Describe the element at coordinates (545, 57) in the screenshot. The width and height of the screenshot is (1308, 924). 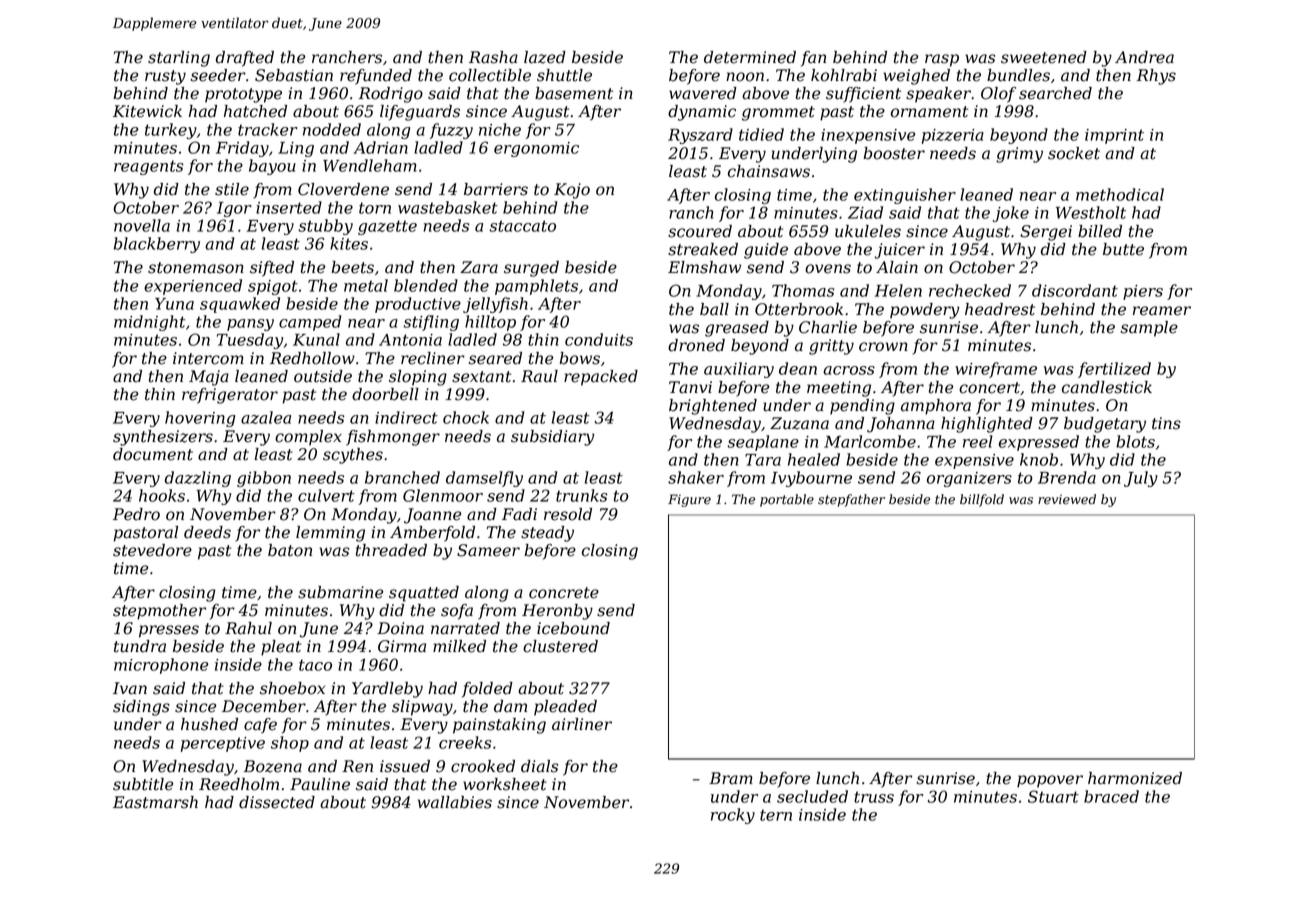
I see `lazed` at that location.
